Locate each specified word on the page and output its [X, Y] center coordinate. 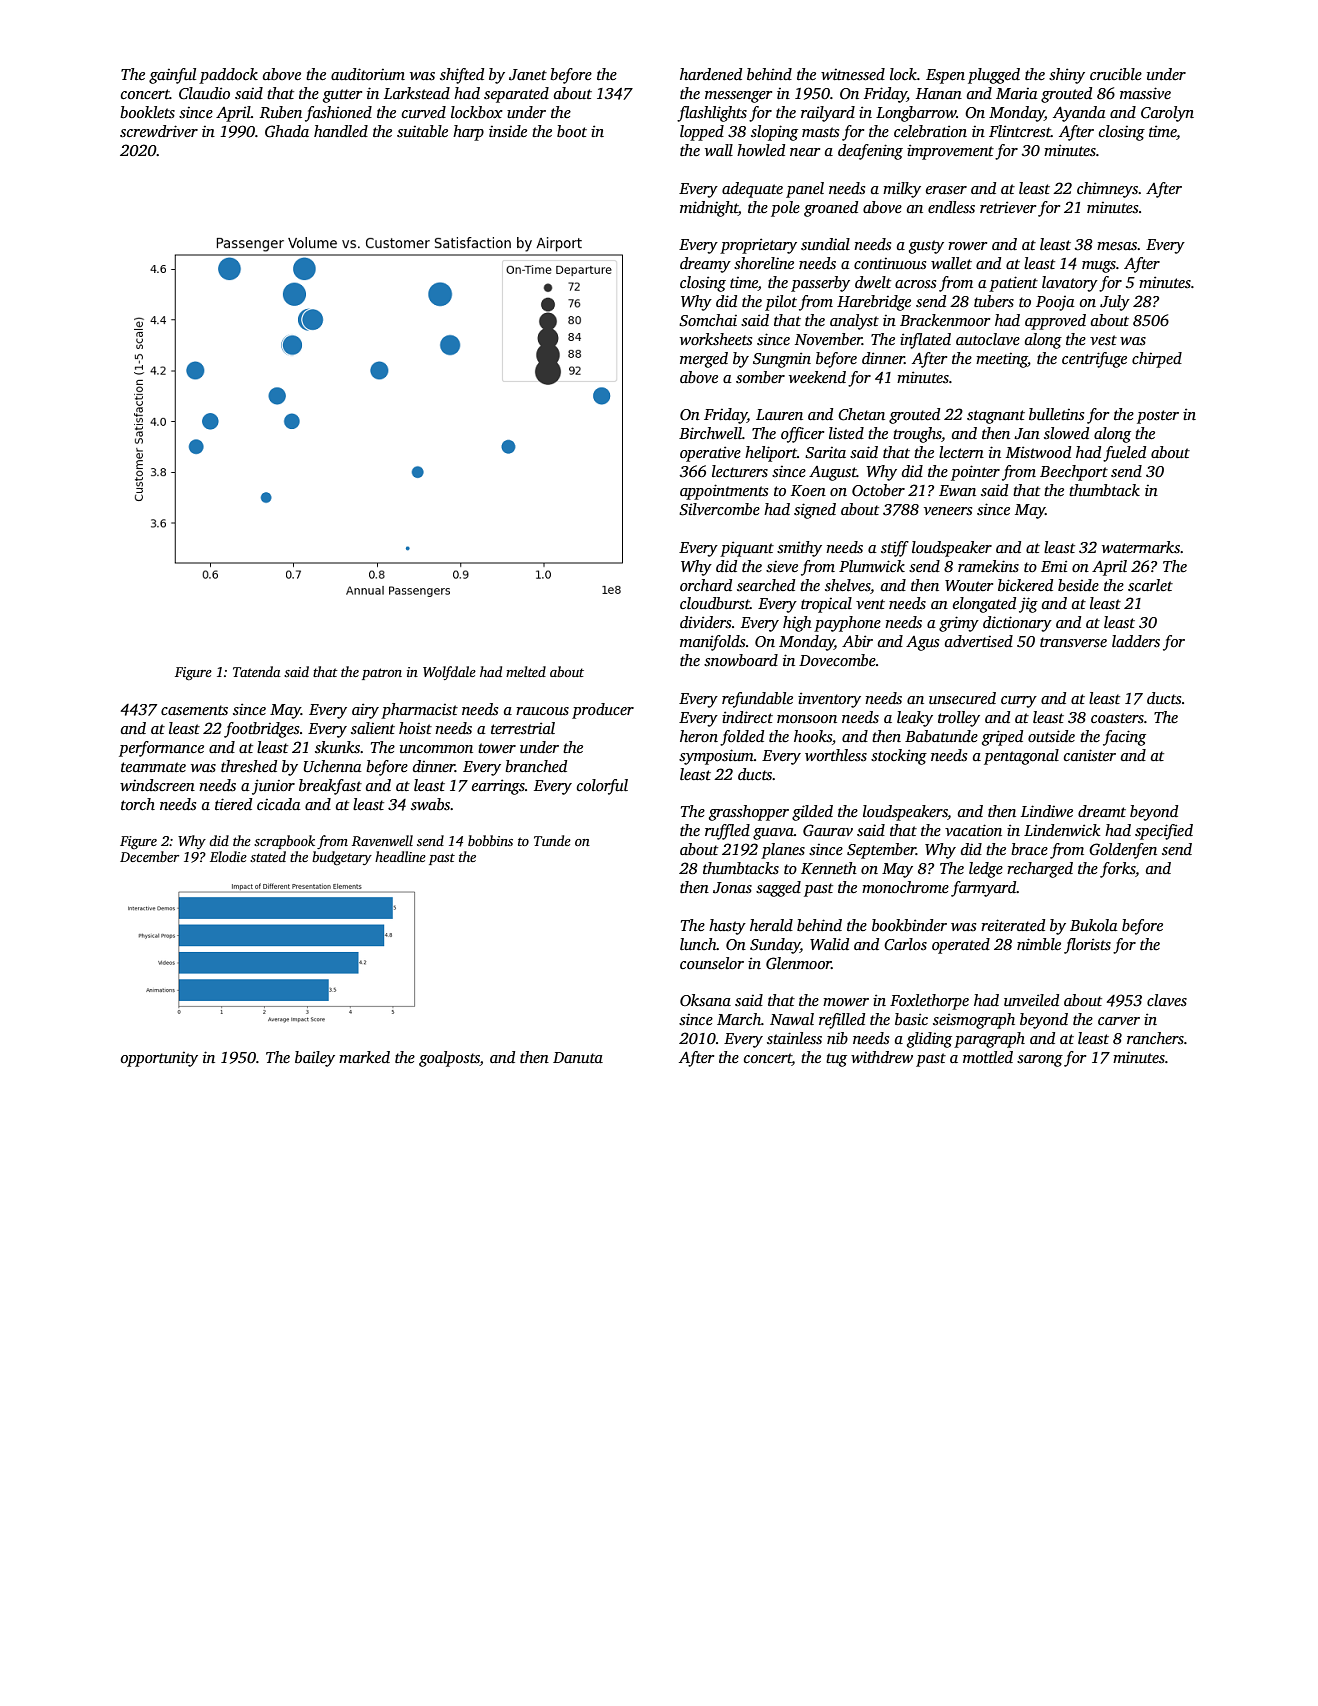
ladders [1136, 641]
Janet [528, 75]
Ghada [287, 131]
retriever [1008, 207]
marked [364, 1057]
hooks [813, 736]
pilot [781, 303]
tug [836, 1060]
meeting [1002, 360]
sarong [1040, 1061]
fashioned [338, 114]
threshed [249, 766]
